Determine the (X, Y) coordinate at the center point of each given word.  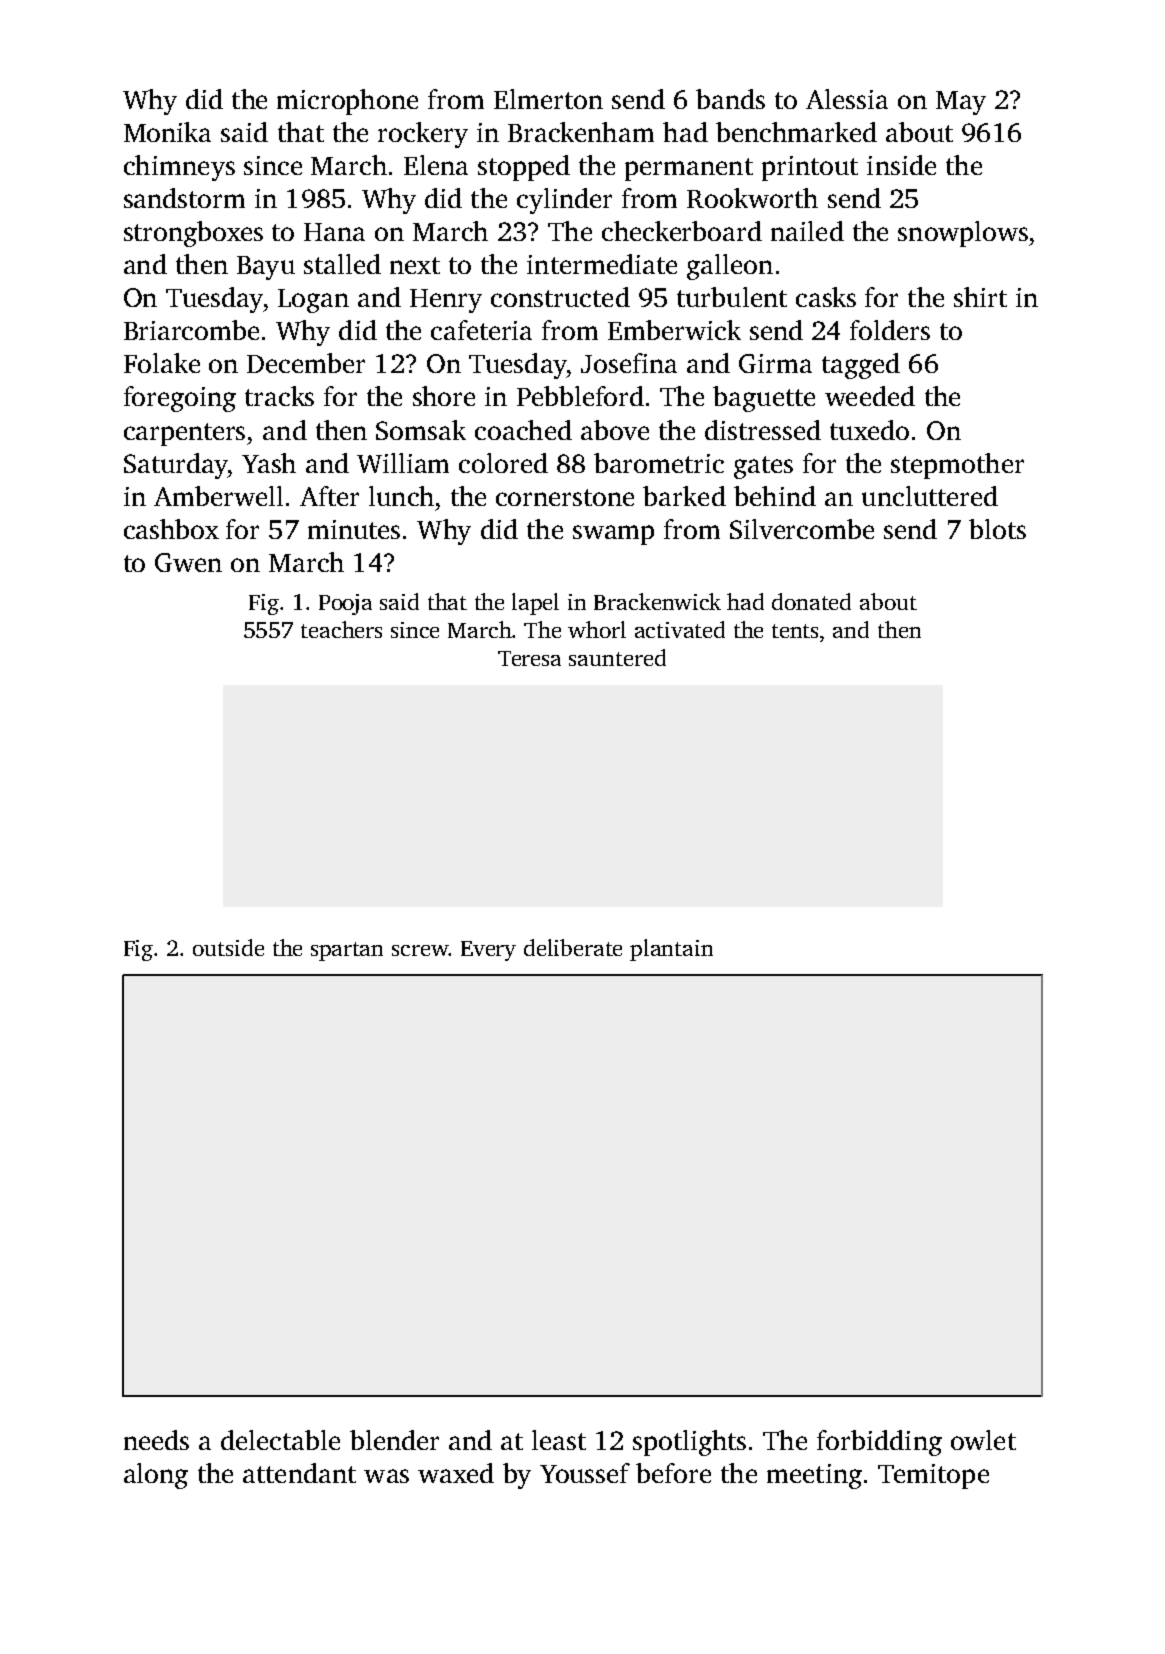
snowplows (963, 234)
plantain (671, 950)
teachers (341, 629)
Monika (167, 132)
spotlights (689, 1443)
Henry (446, 301)
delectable (280, 1440)
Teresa (529, 658)
